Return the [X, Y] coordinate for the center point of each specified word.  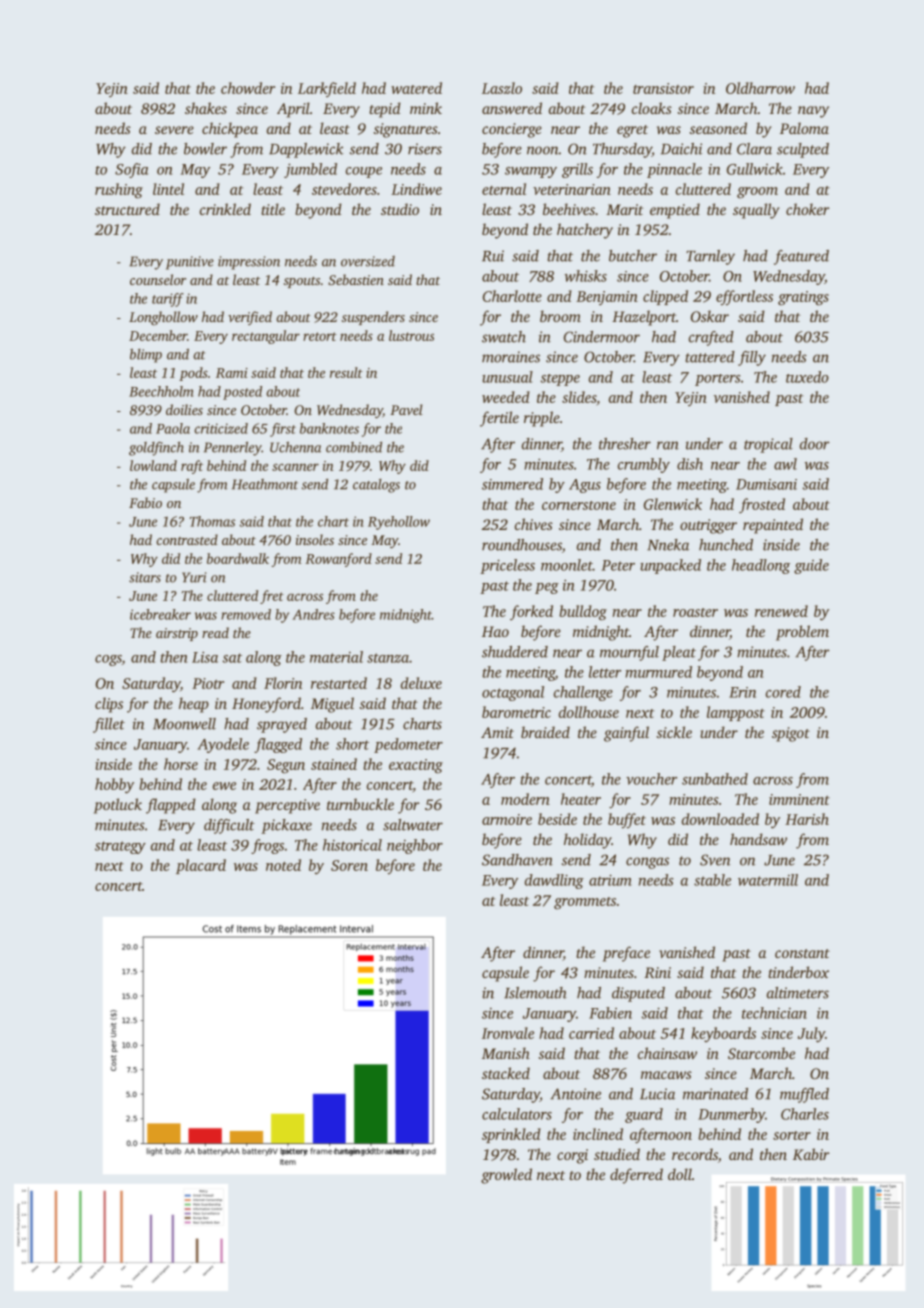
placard [201, 866]
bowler [205, 149]
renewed [781, 611]
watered [416, 88]
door [815, 444]
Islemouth [535, 993]
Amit [497, 732]
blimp [146, 356]
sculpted [803, 150]
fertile [499, 419]
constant [802, 953]
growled [506, 1176]
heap [194, 705]
